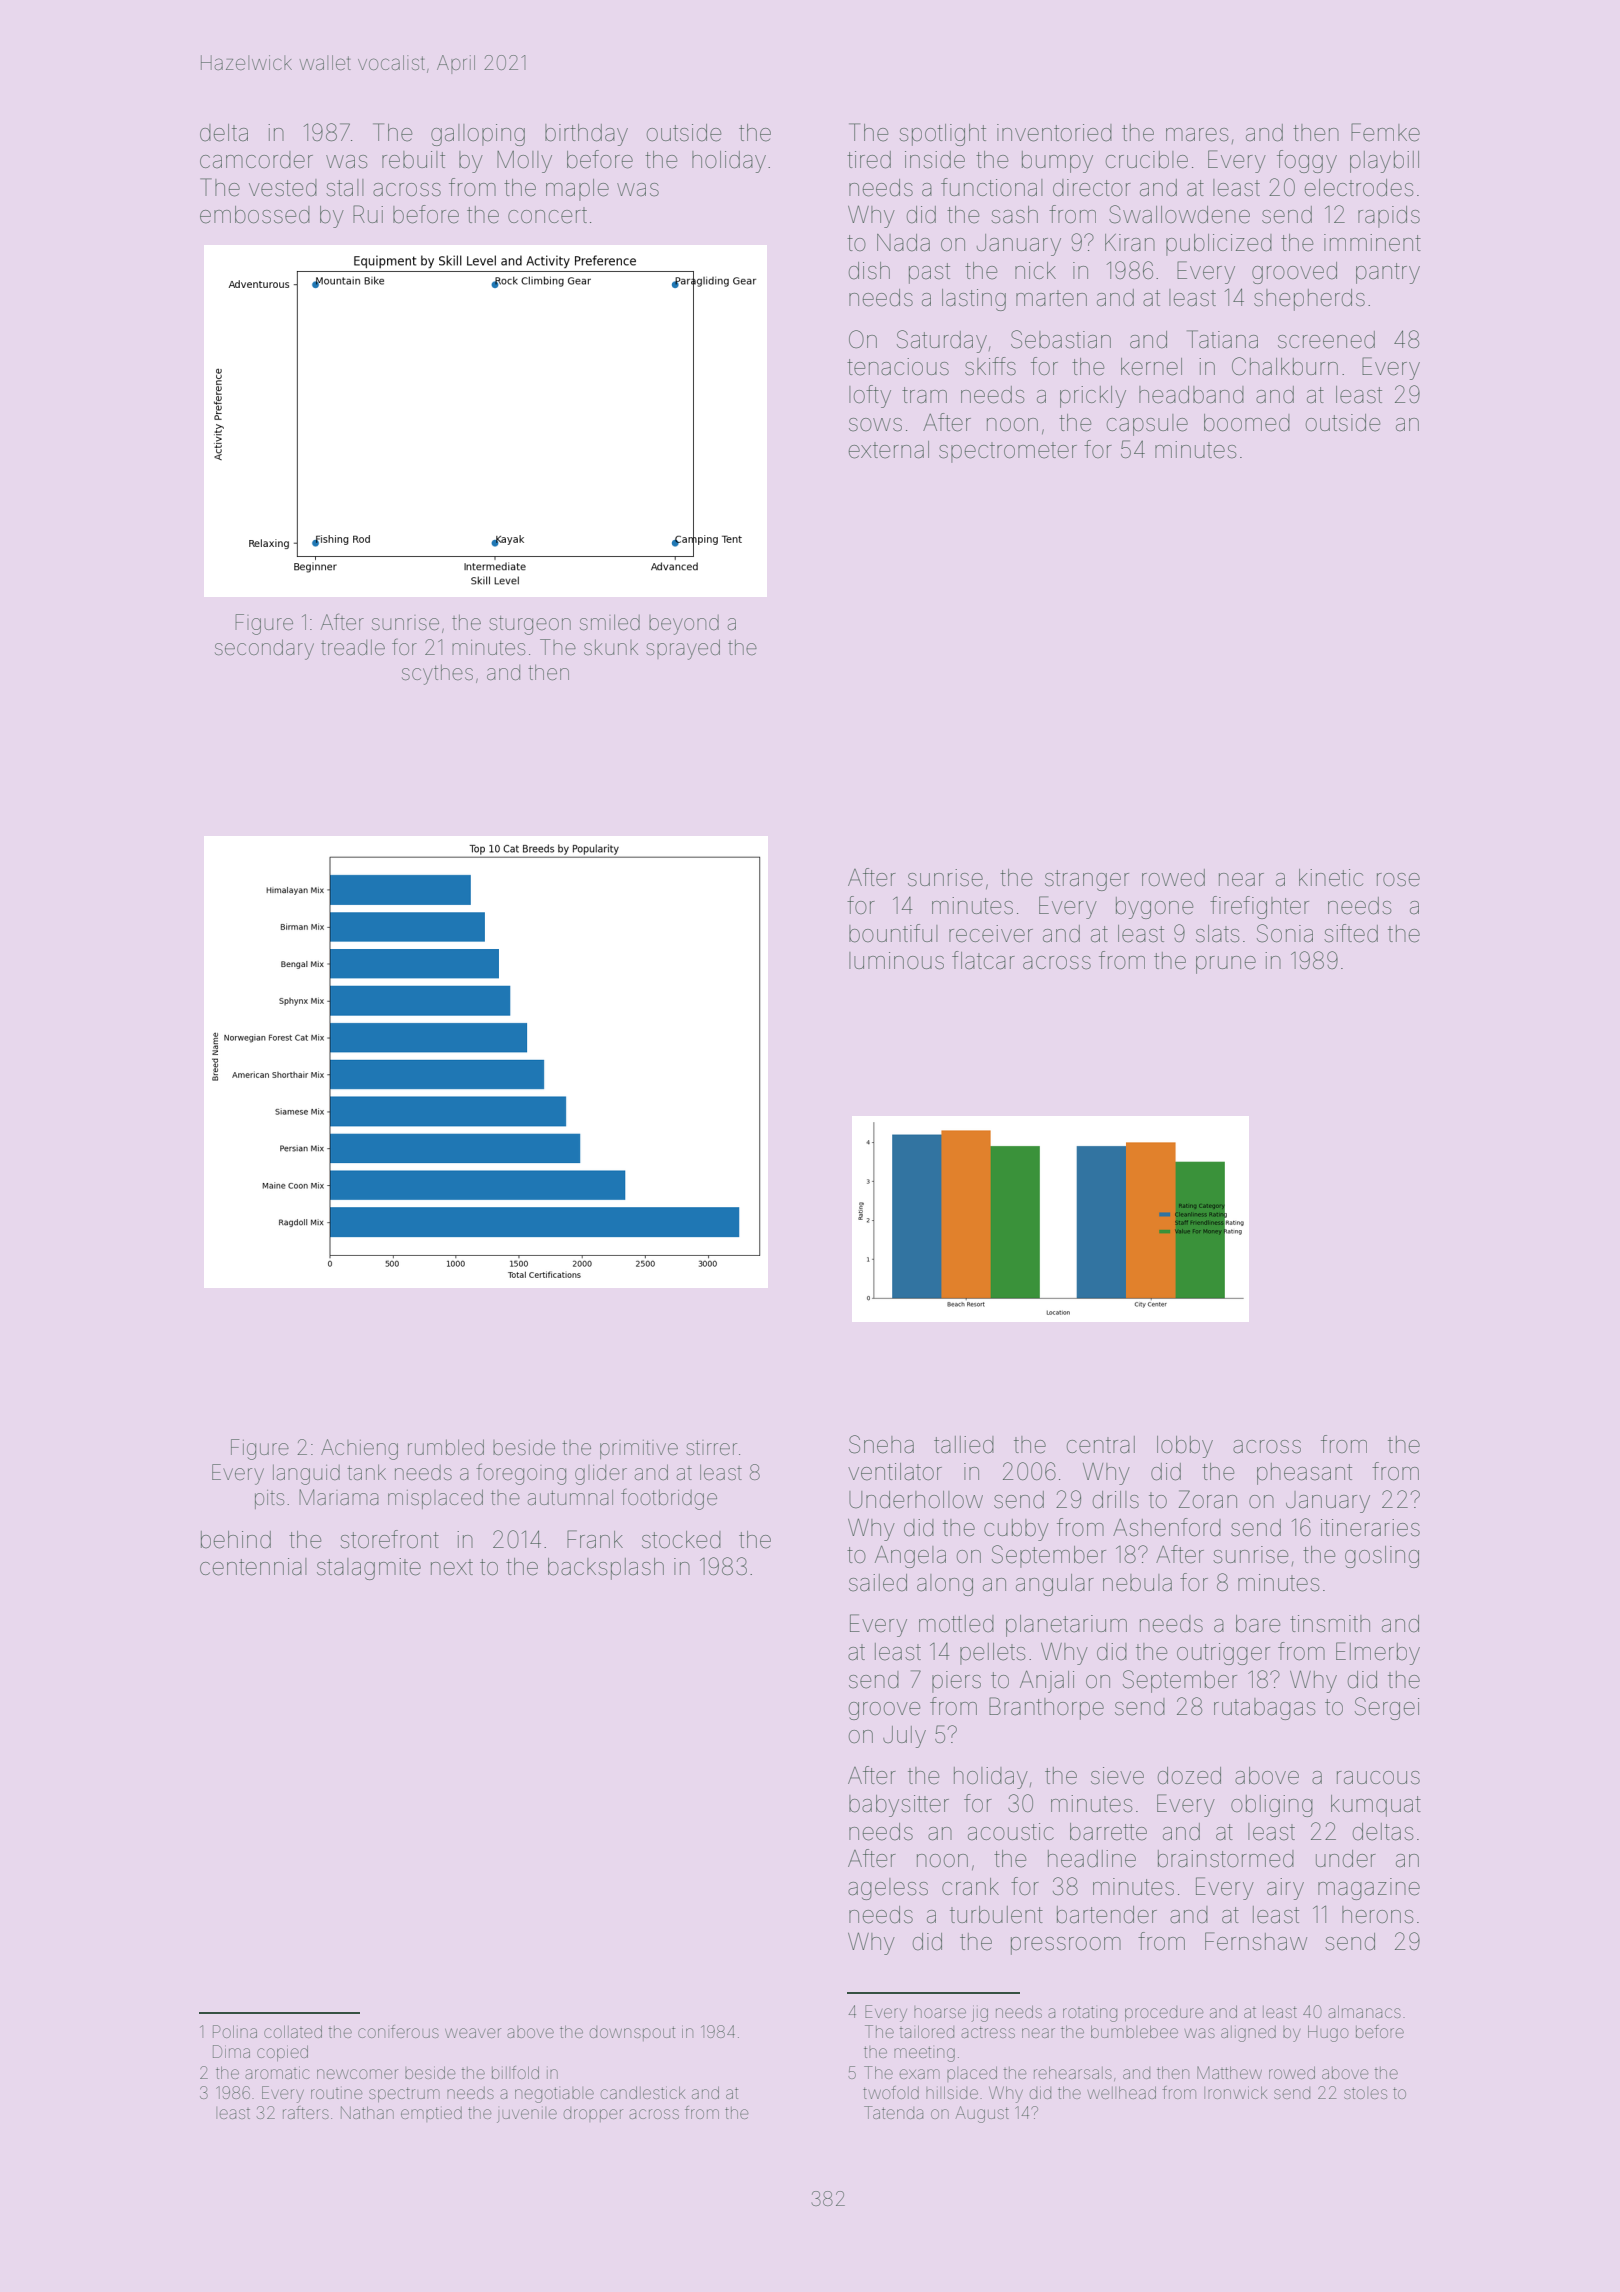  What do you see at coordinates (368, 214) in the screenshot?
I see `Rui` at bounding box center [368, 214].
